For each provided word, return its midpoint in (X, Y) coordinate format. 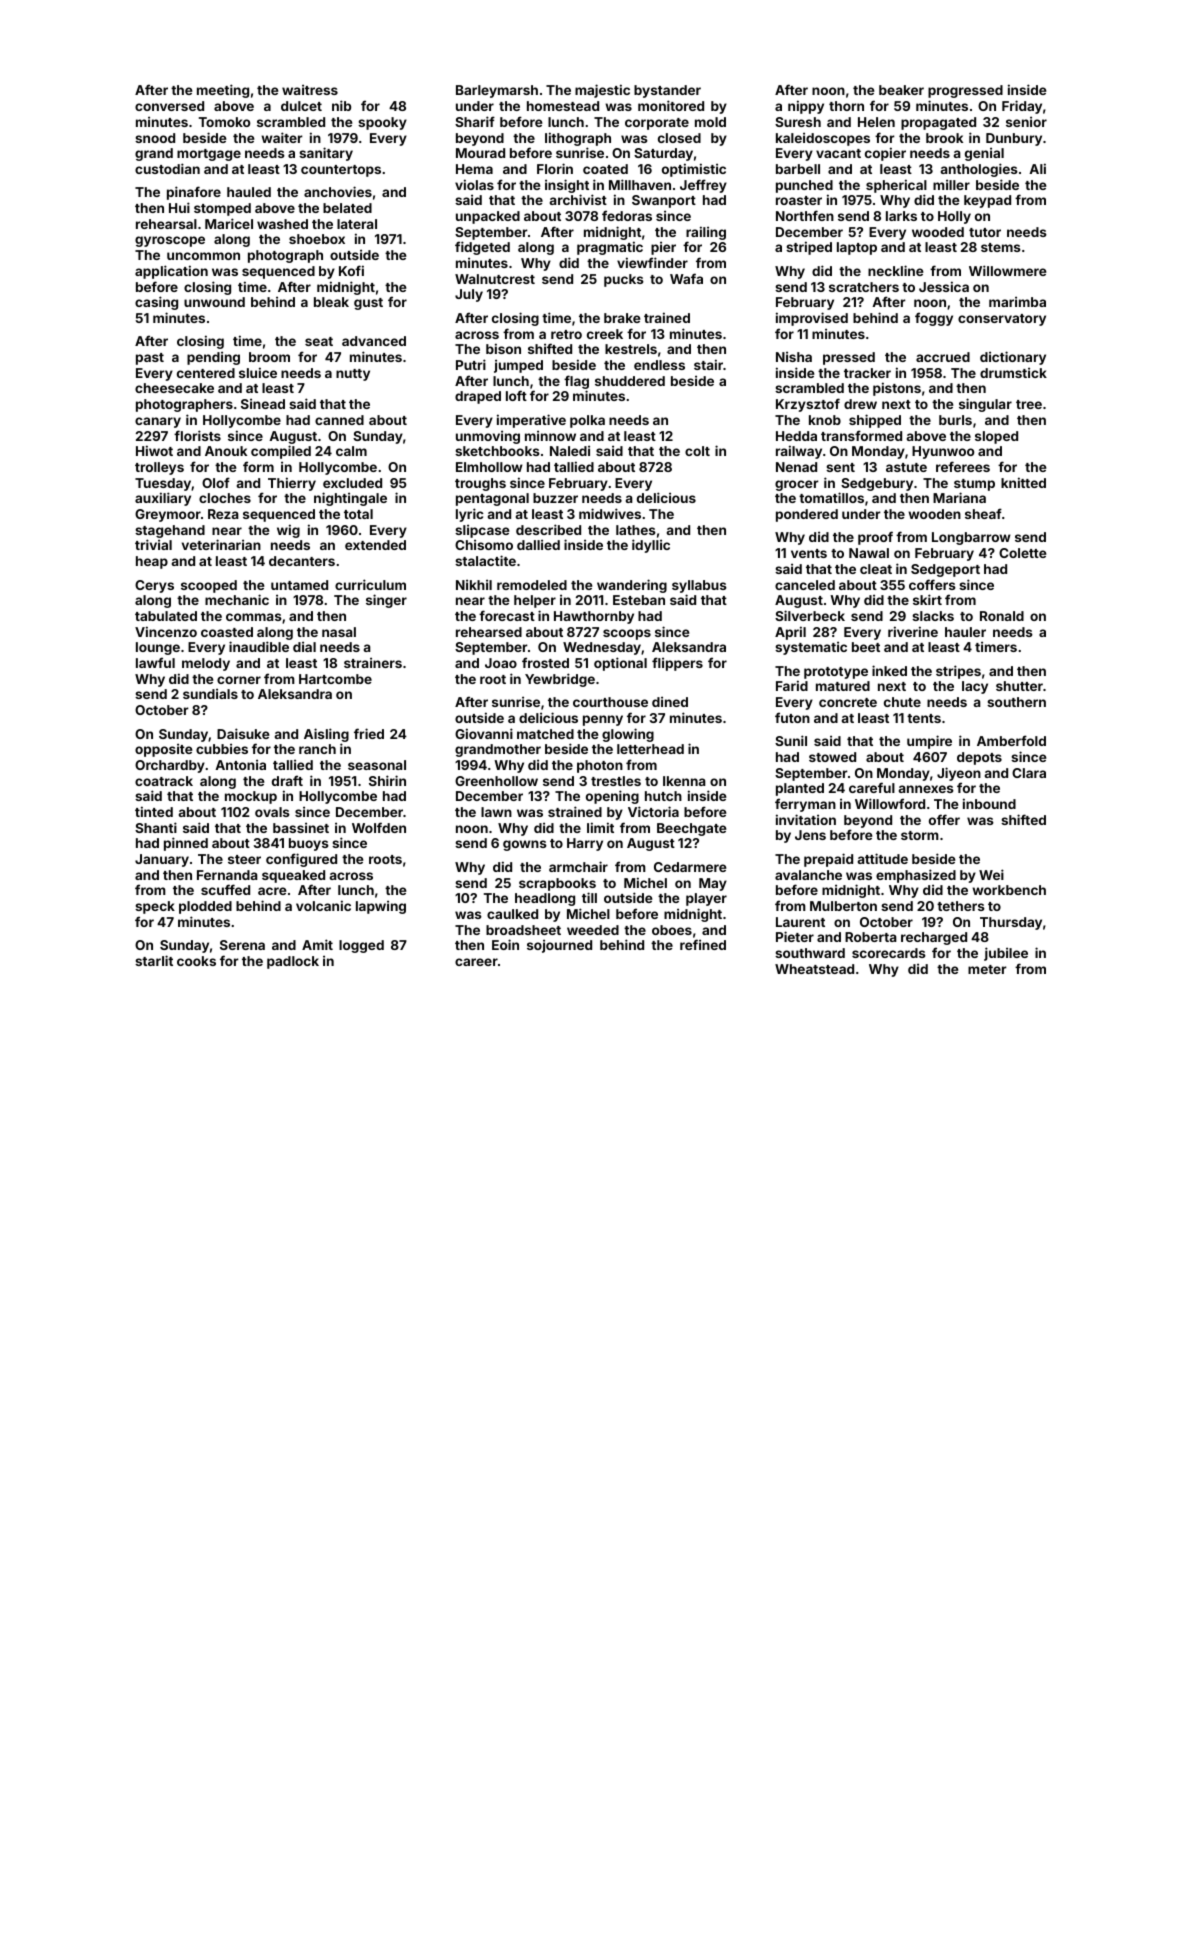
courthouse (610, 702)
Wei (991, 874)
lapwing (381, 907)
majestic (602, 91)
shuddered (630, 381)
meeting (223, 91)
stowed (832, 757)
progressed (965, 91)
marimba (1017, 301)
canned (339, 420)
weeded (593, 930)
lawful (155, 662)
